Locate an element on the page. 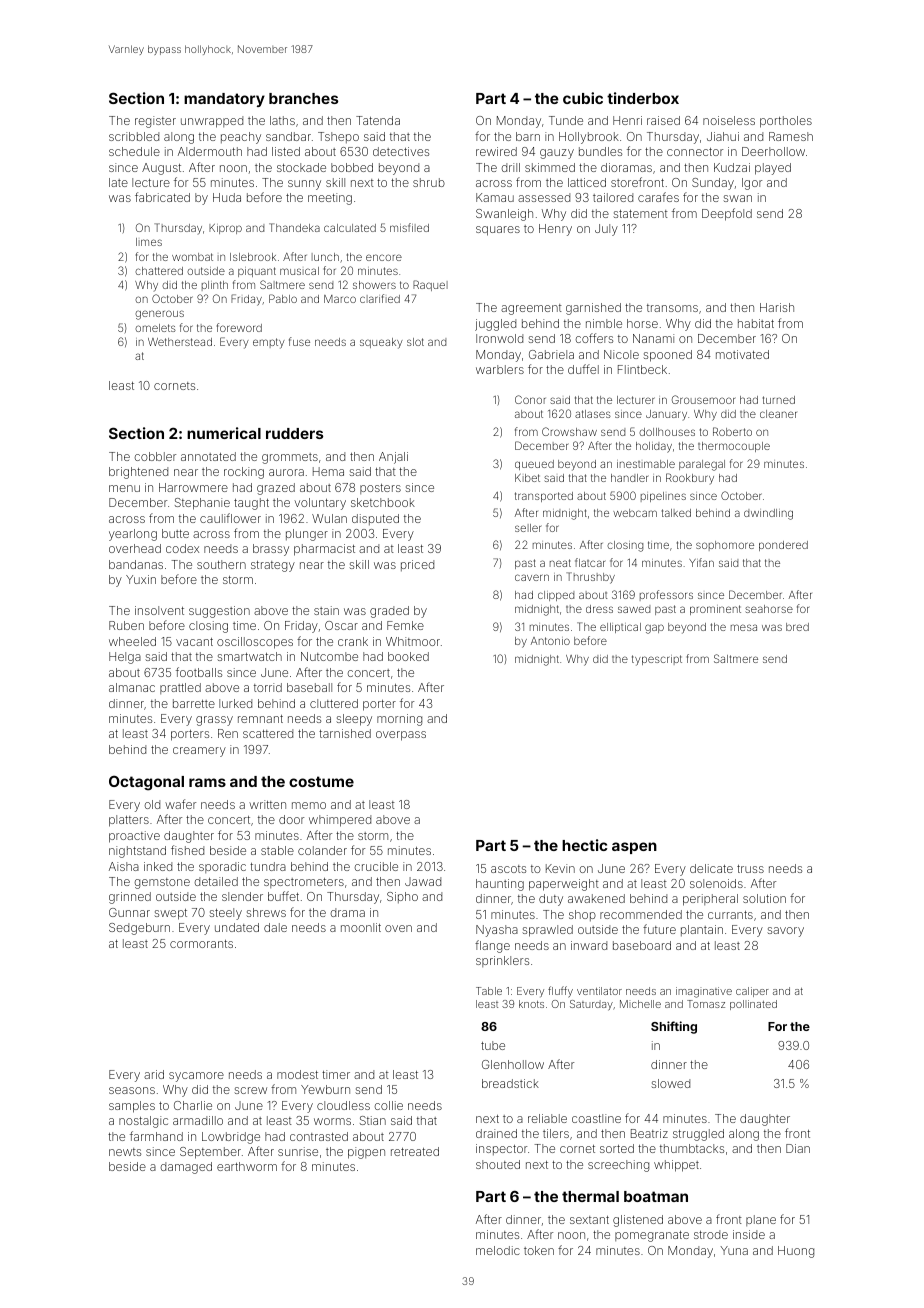 This page has width=924, height=1308. Dian is located at coordinates (798, 1148).
